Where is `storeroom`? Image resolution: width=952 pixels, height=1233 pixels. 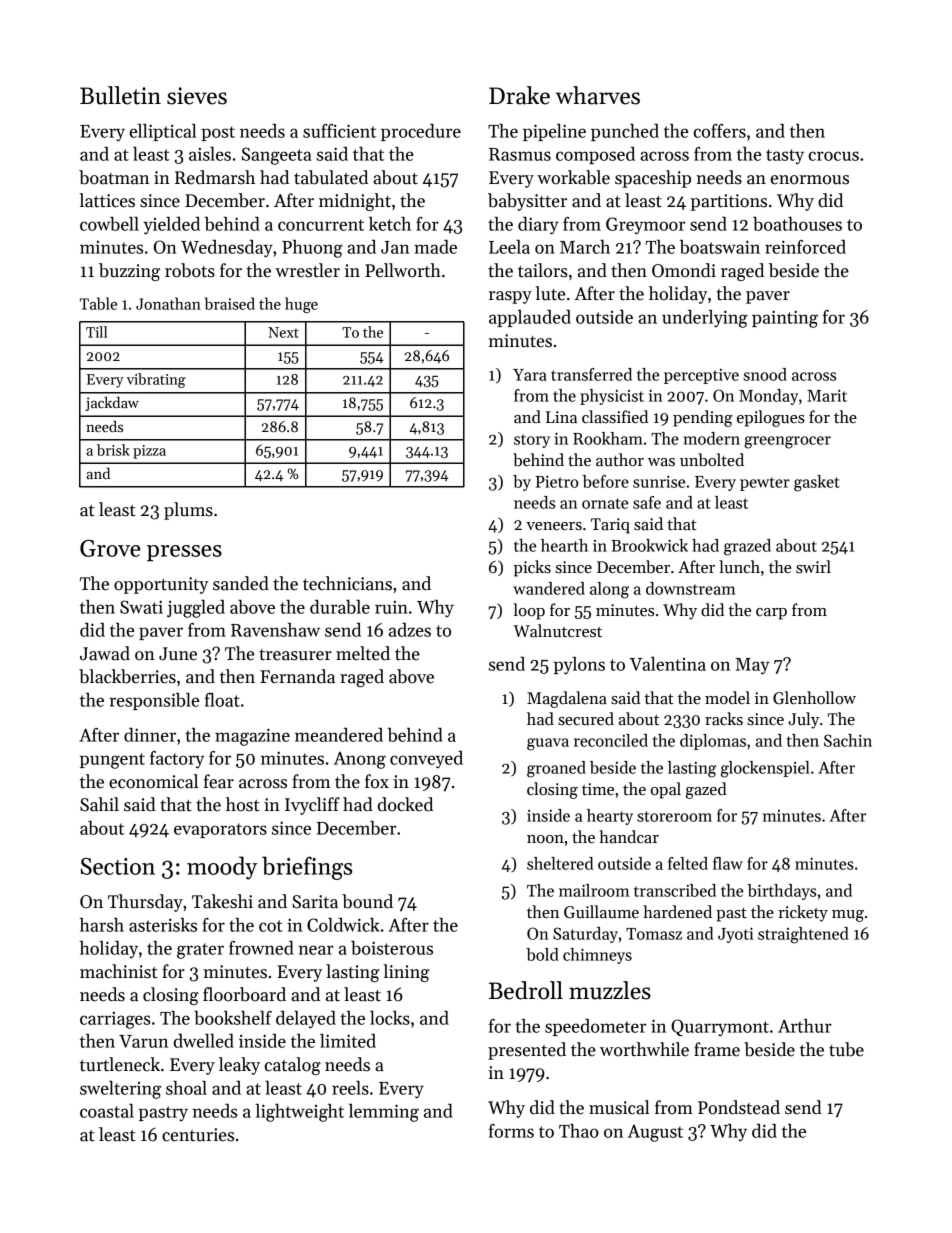 storeroom is located at coordinates (674, 816).
